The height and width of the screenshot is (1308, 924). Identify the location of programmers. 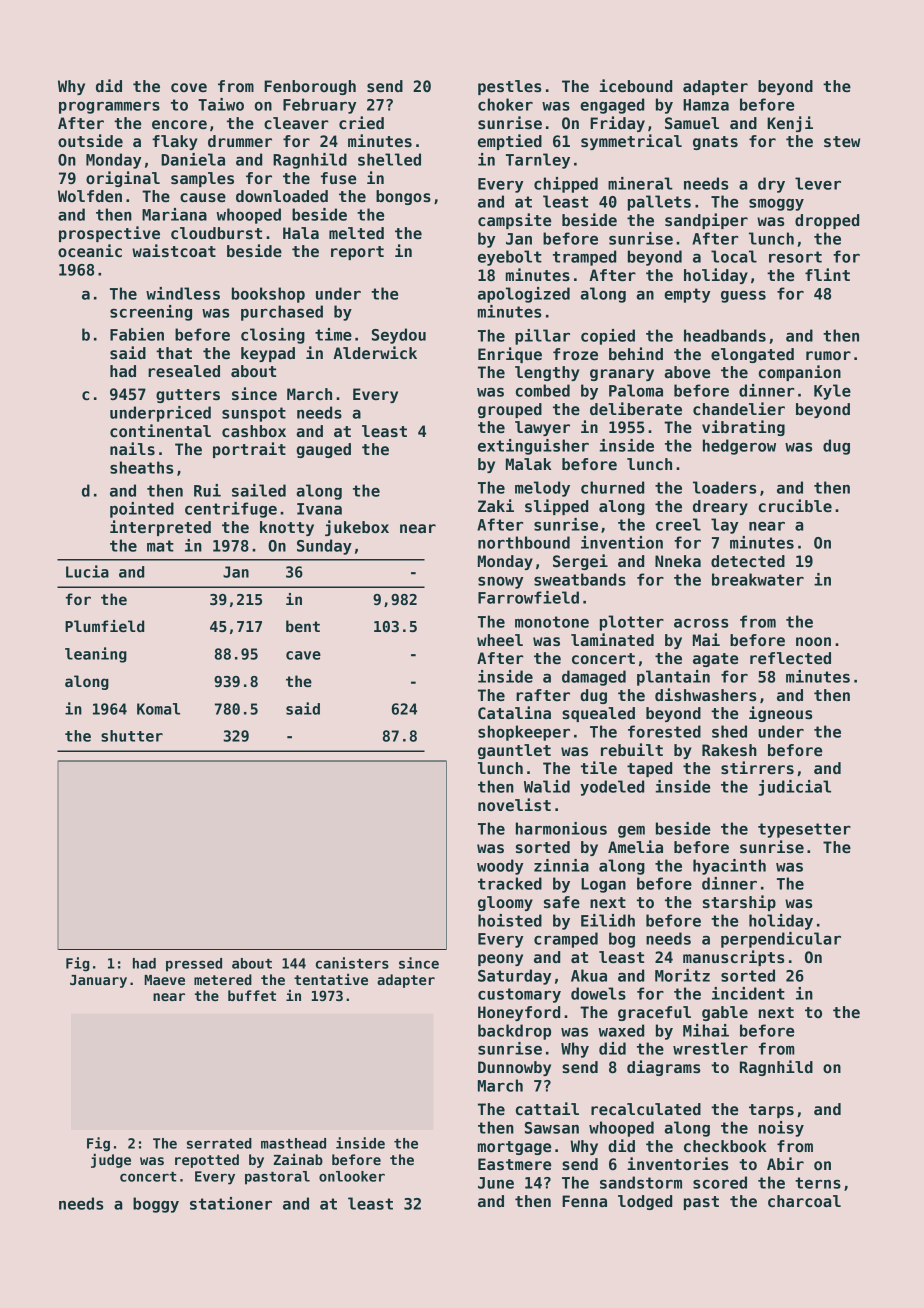
(109, 108).
